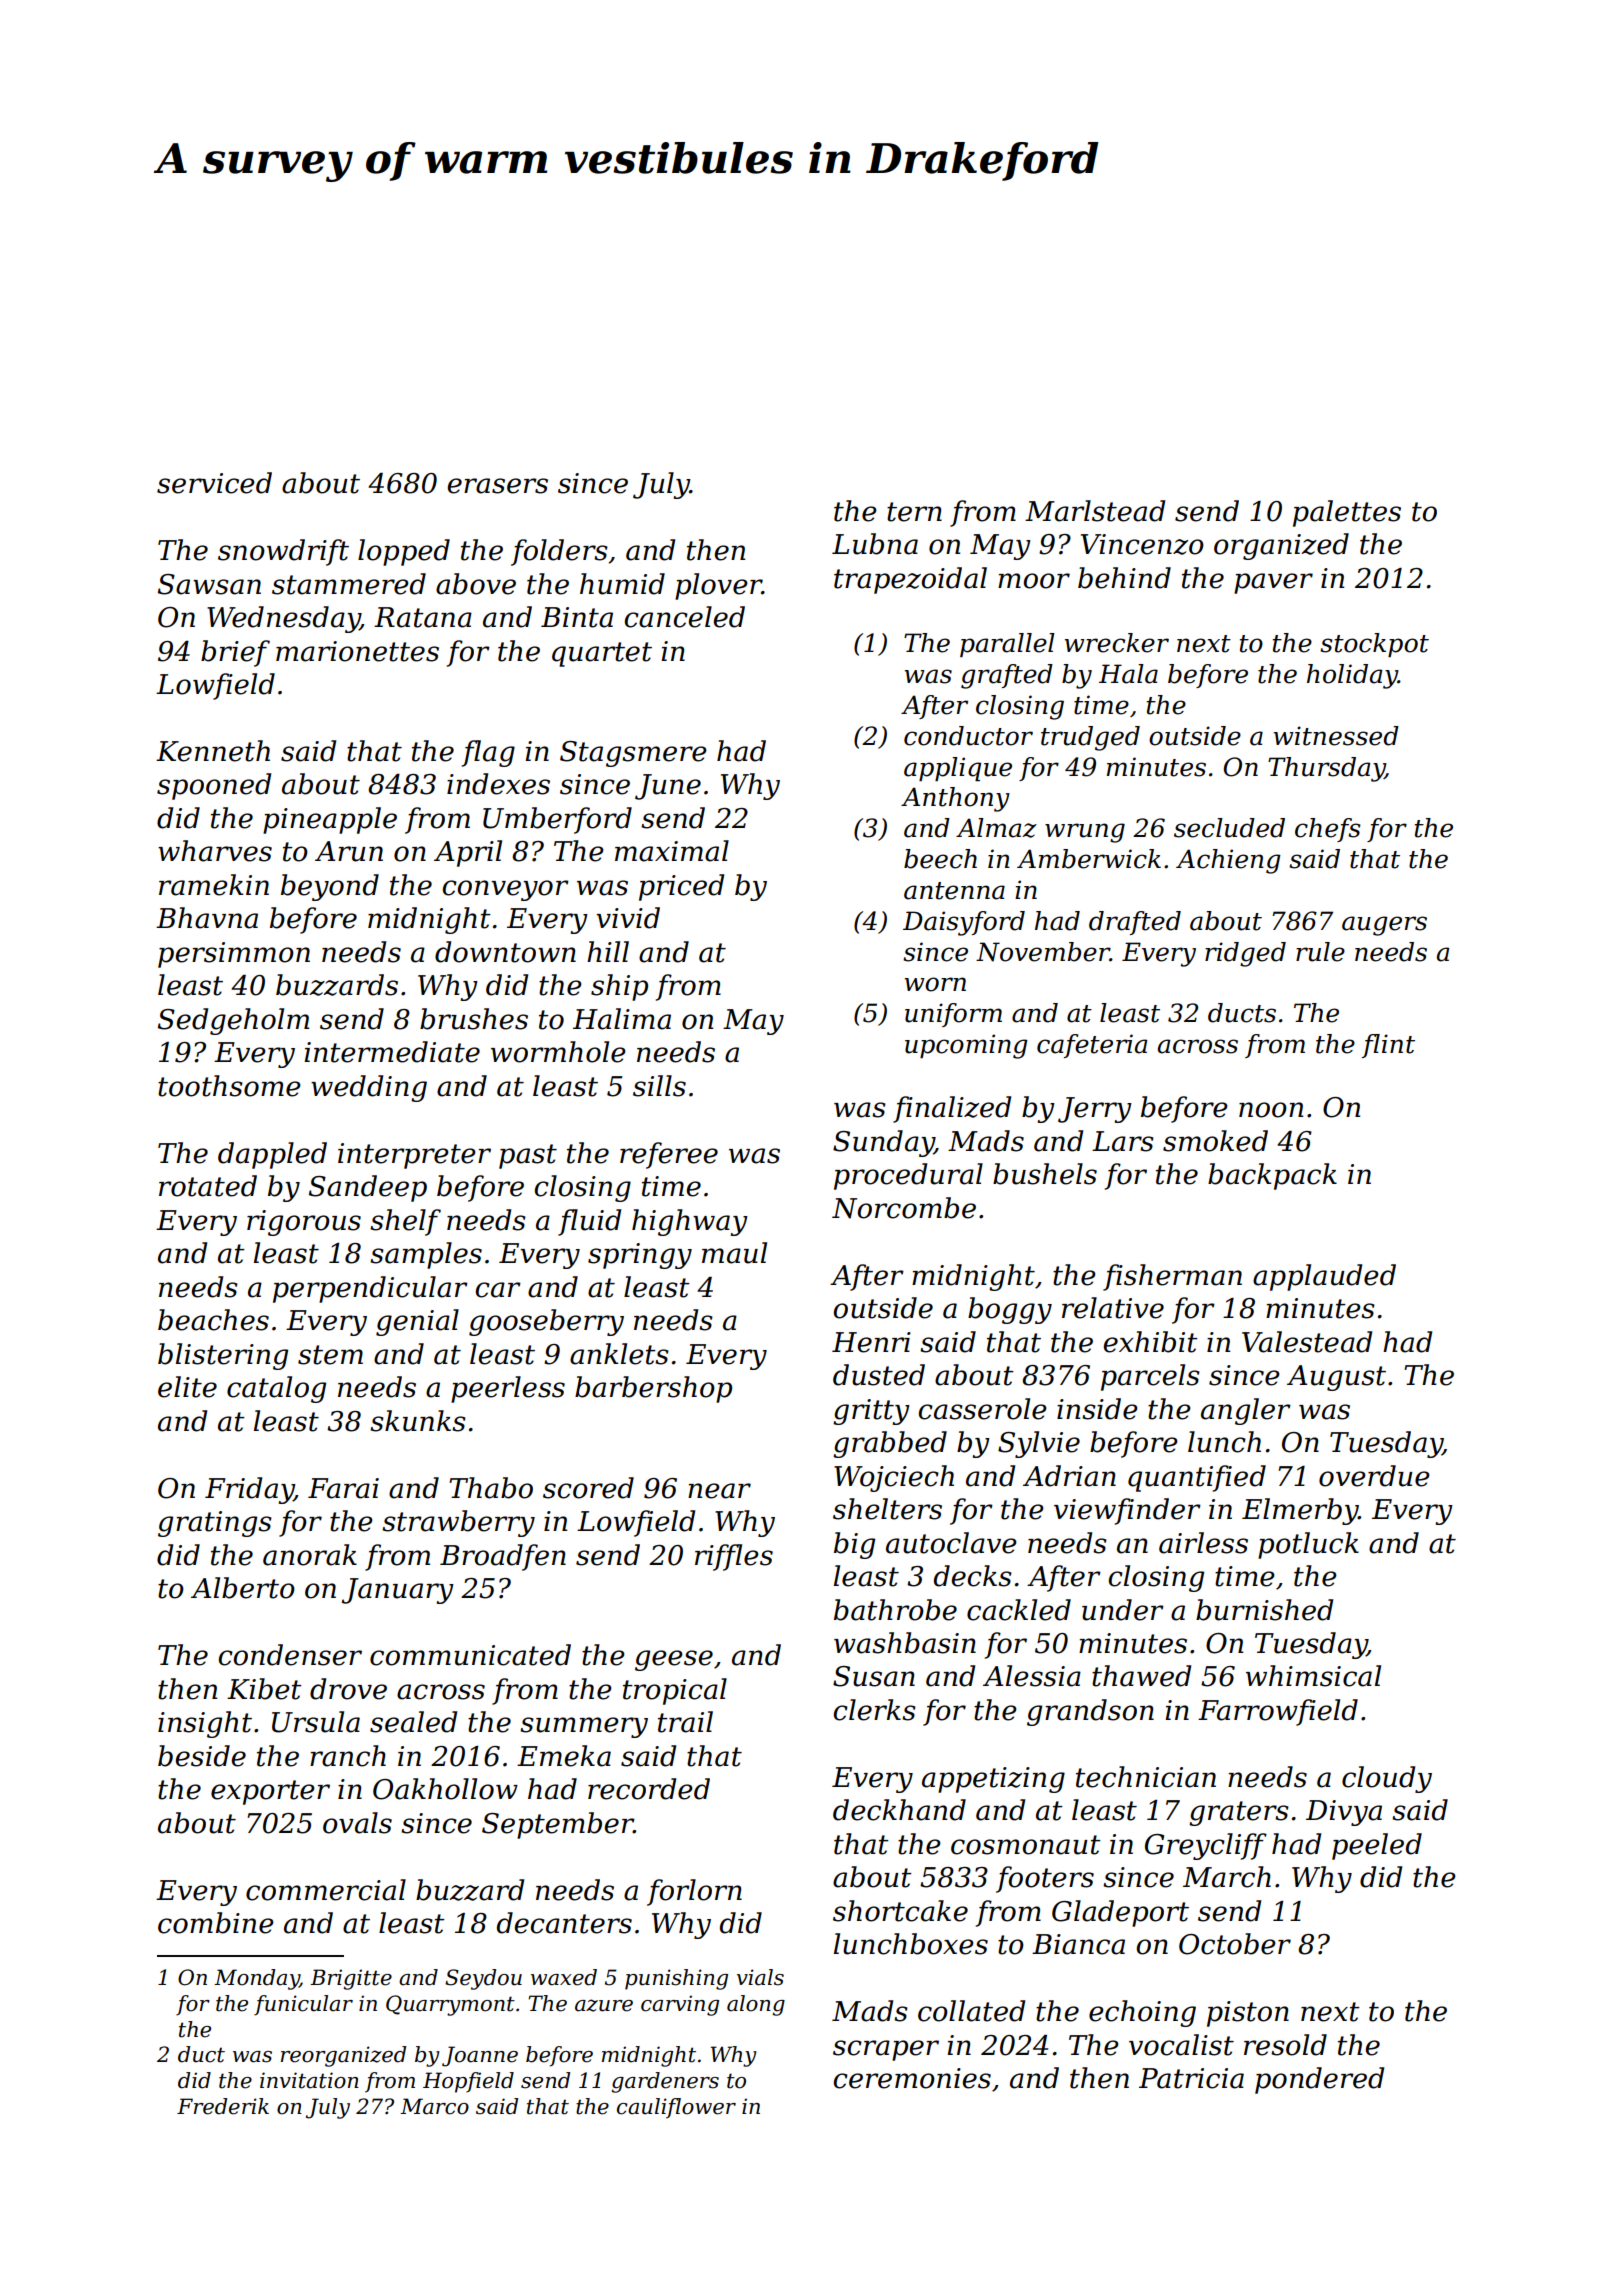 The image size is (1620, 2292). What do you see at coordinates (506, 890) in the screenshot?
I see `conveyor` at bounding box center [506, 890].
